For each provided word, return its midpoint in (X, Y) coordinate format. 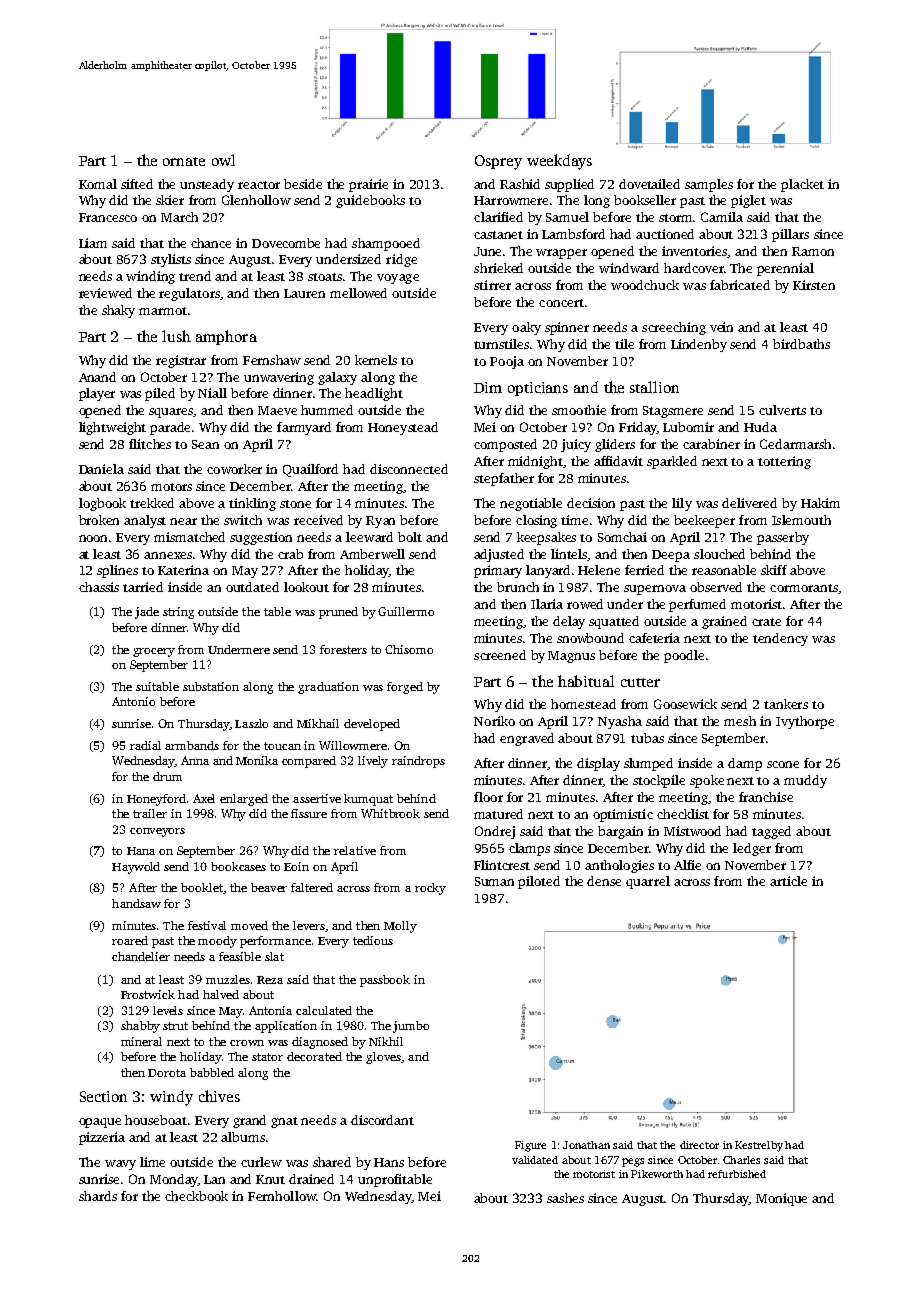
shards (98, 1196)
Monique (781, 1199)
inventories (695, 252)
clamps (529, 849)
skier (170, 200)
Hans (389, 1162)
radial (145, 745)
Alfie (687, 865)
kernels (376, 360)
